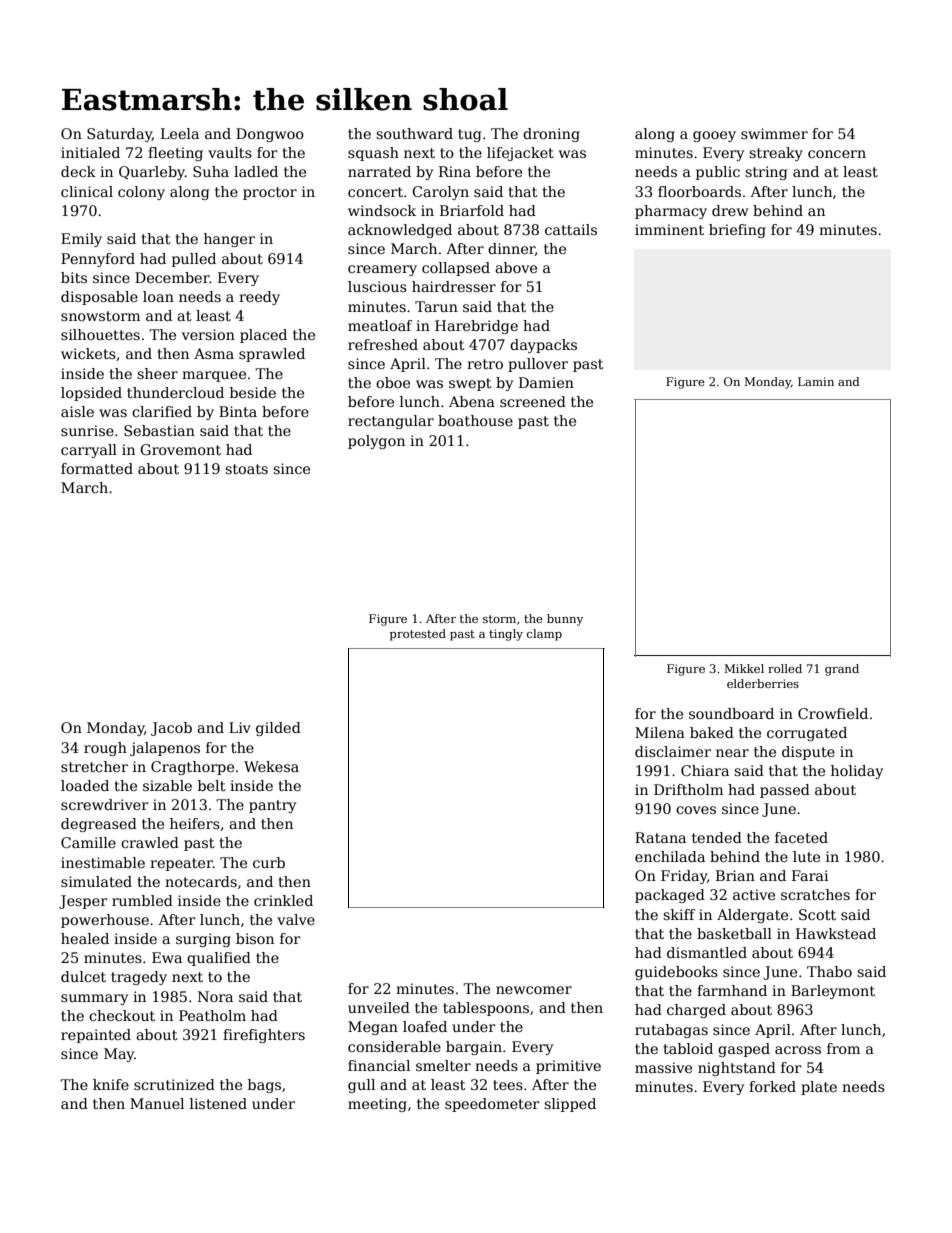 Image resolution: width=952 pixels, height=1233 pixels. I want to click on dulcet, so click(83, 976).
